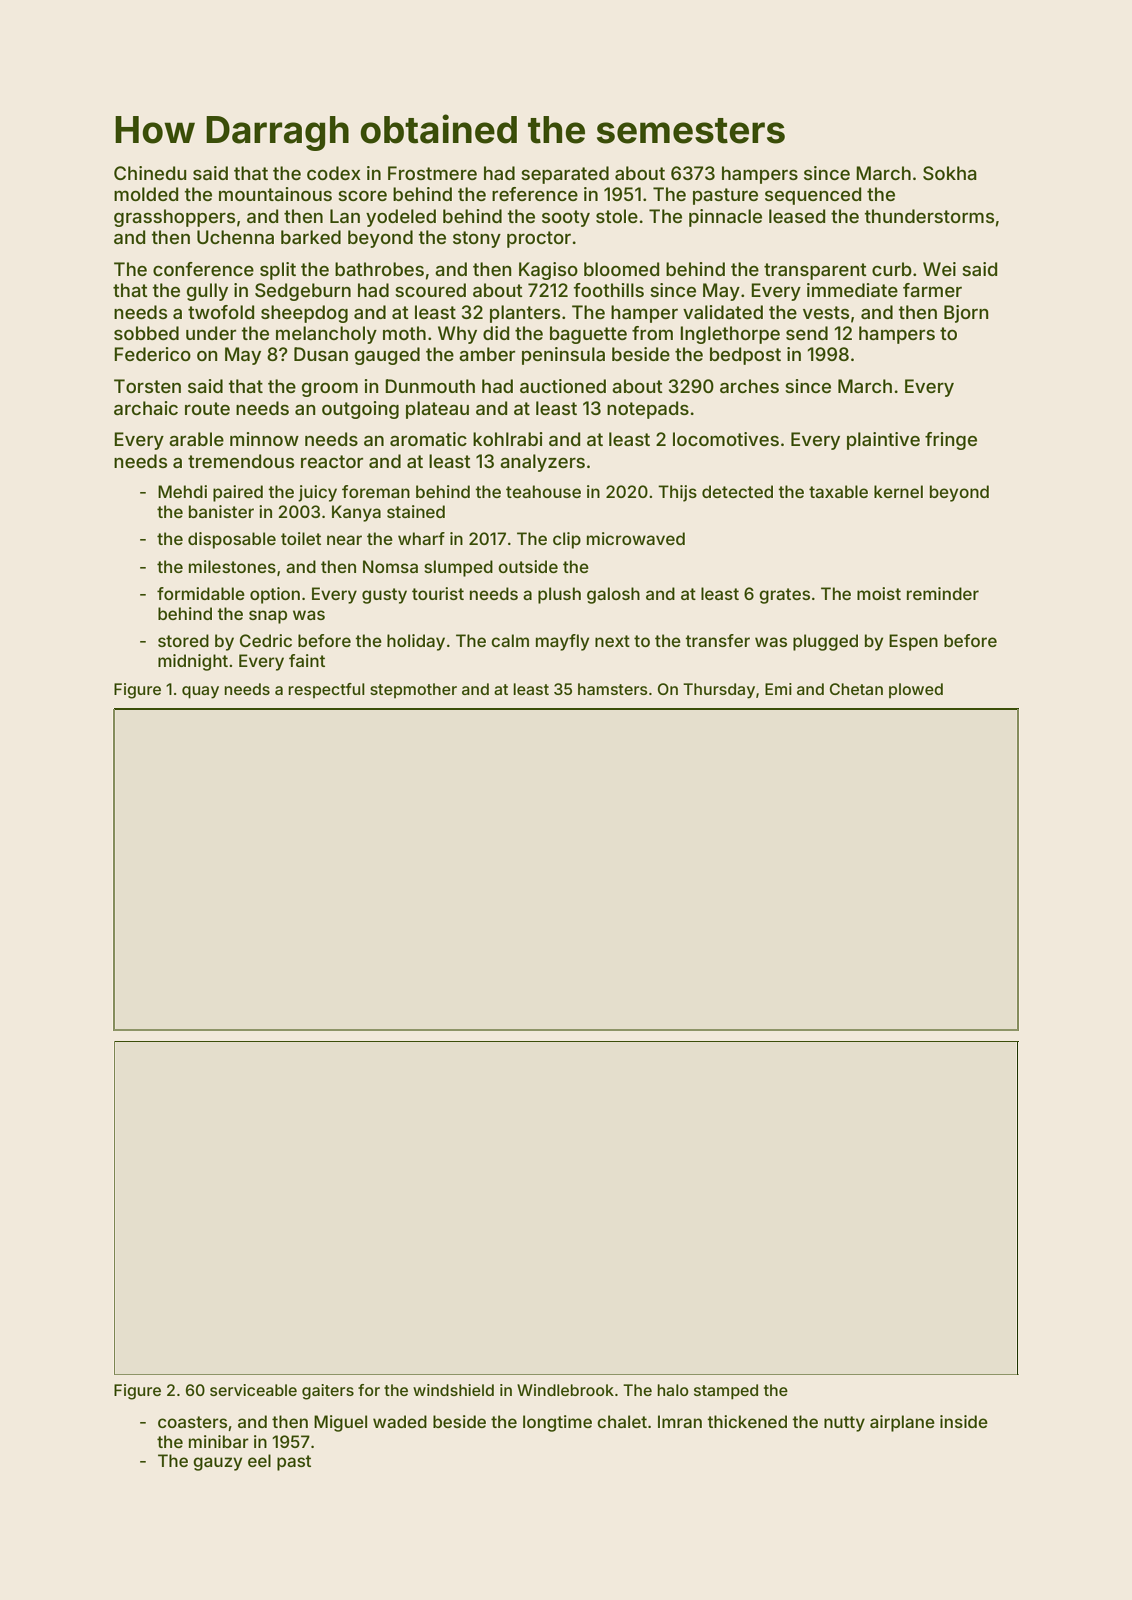 This screenshot has width=1132, height=1600. I want to click on Chetan, so click(856, 689).
